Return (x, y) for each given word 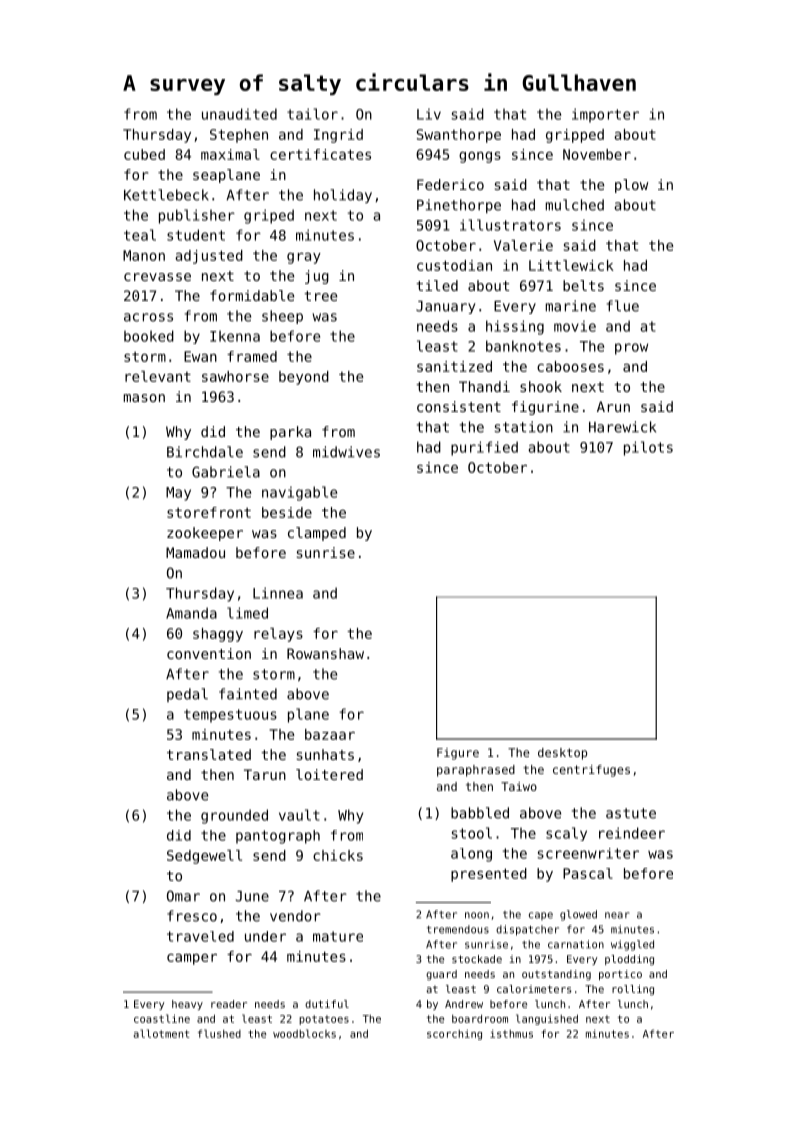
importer (605, 115)
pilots (648, 448)
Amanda (191, 613)
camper (192, 959)
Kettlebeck (166, 195)
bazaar (330, 734)
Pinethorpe (459, 206)
